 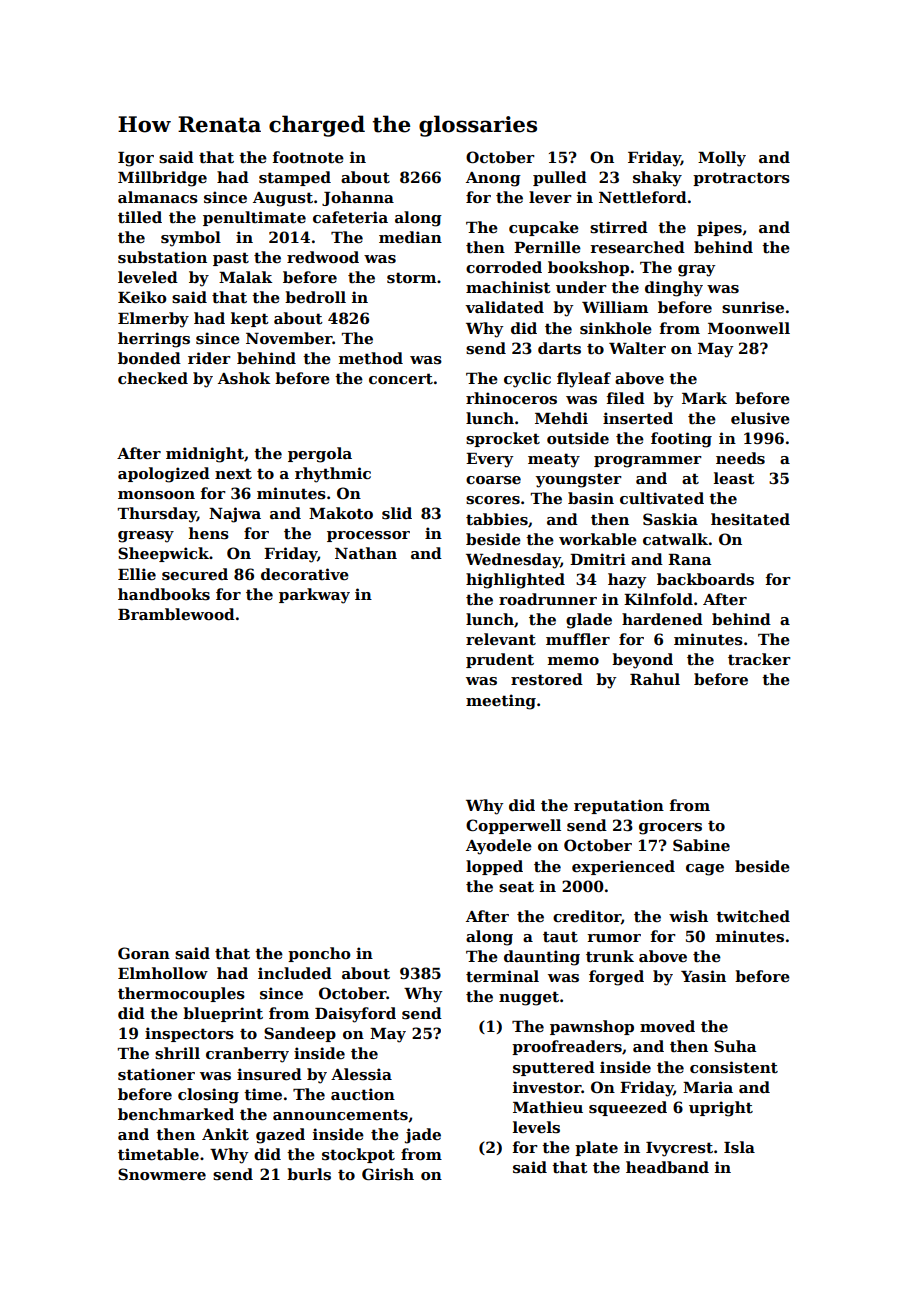 What do you see at coordinates (554, 460) in the screenshot?
I see `meaty` at bounding box center [554, 460].
